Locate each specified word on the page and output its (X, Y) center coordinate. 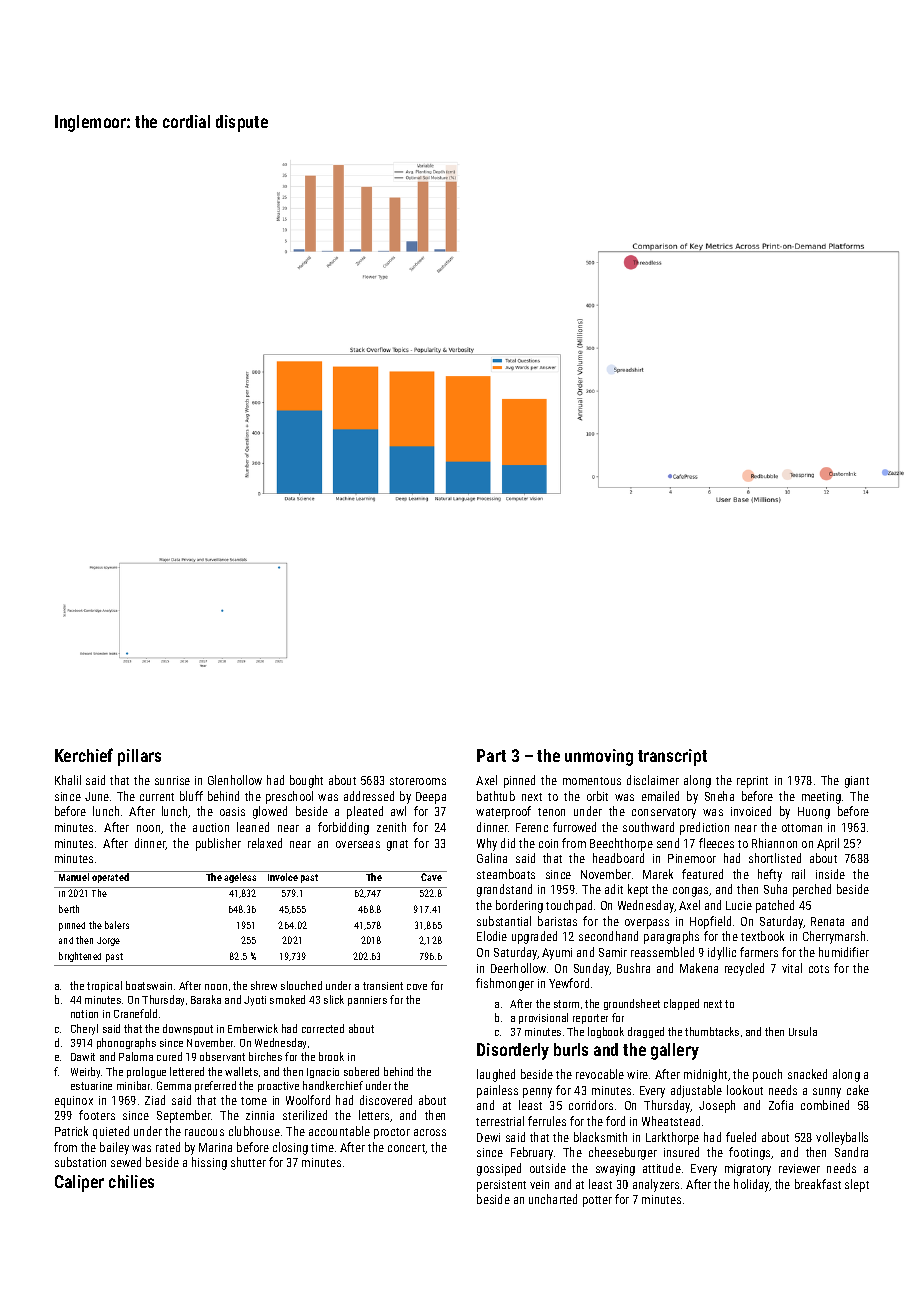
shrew (264, 985)
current (157, 797)
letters (374, 1115)
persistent (501, 1186)
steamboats (506, 874)
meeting (821, 798)
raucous (204, 1132)
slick (334, 999)
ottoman (802, 828)
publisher (218, 844)
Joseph (717, 1106)
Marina (215, 1147)
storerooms (418, 781)
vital (792, 968)
